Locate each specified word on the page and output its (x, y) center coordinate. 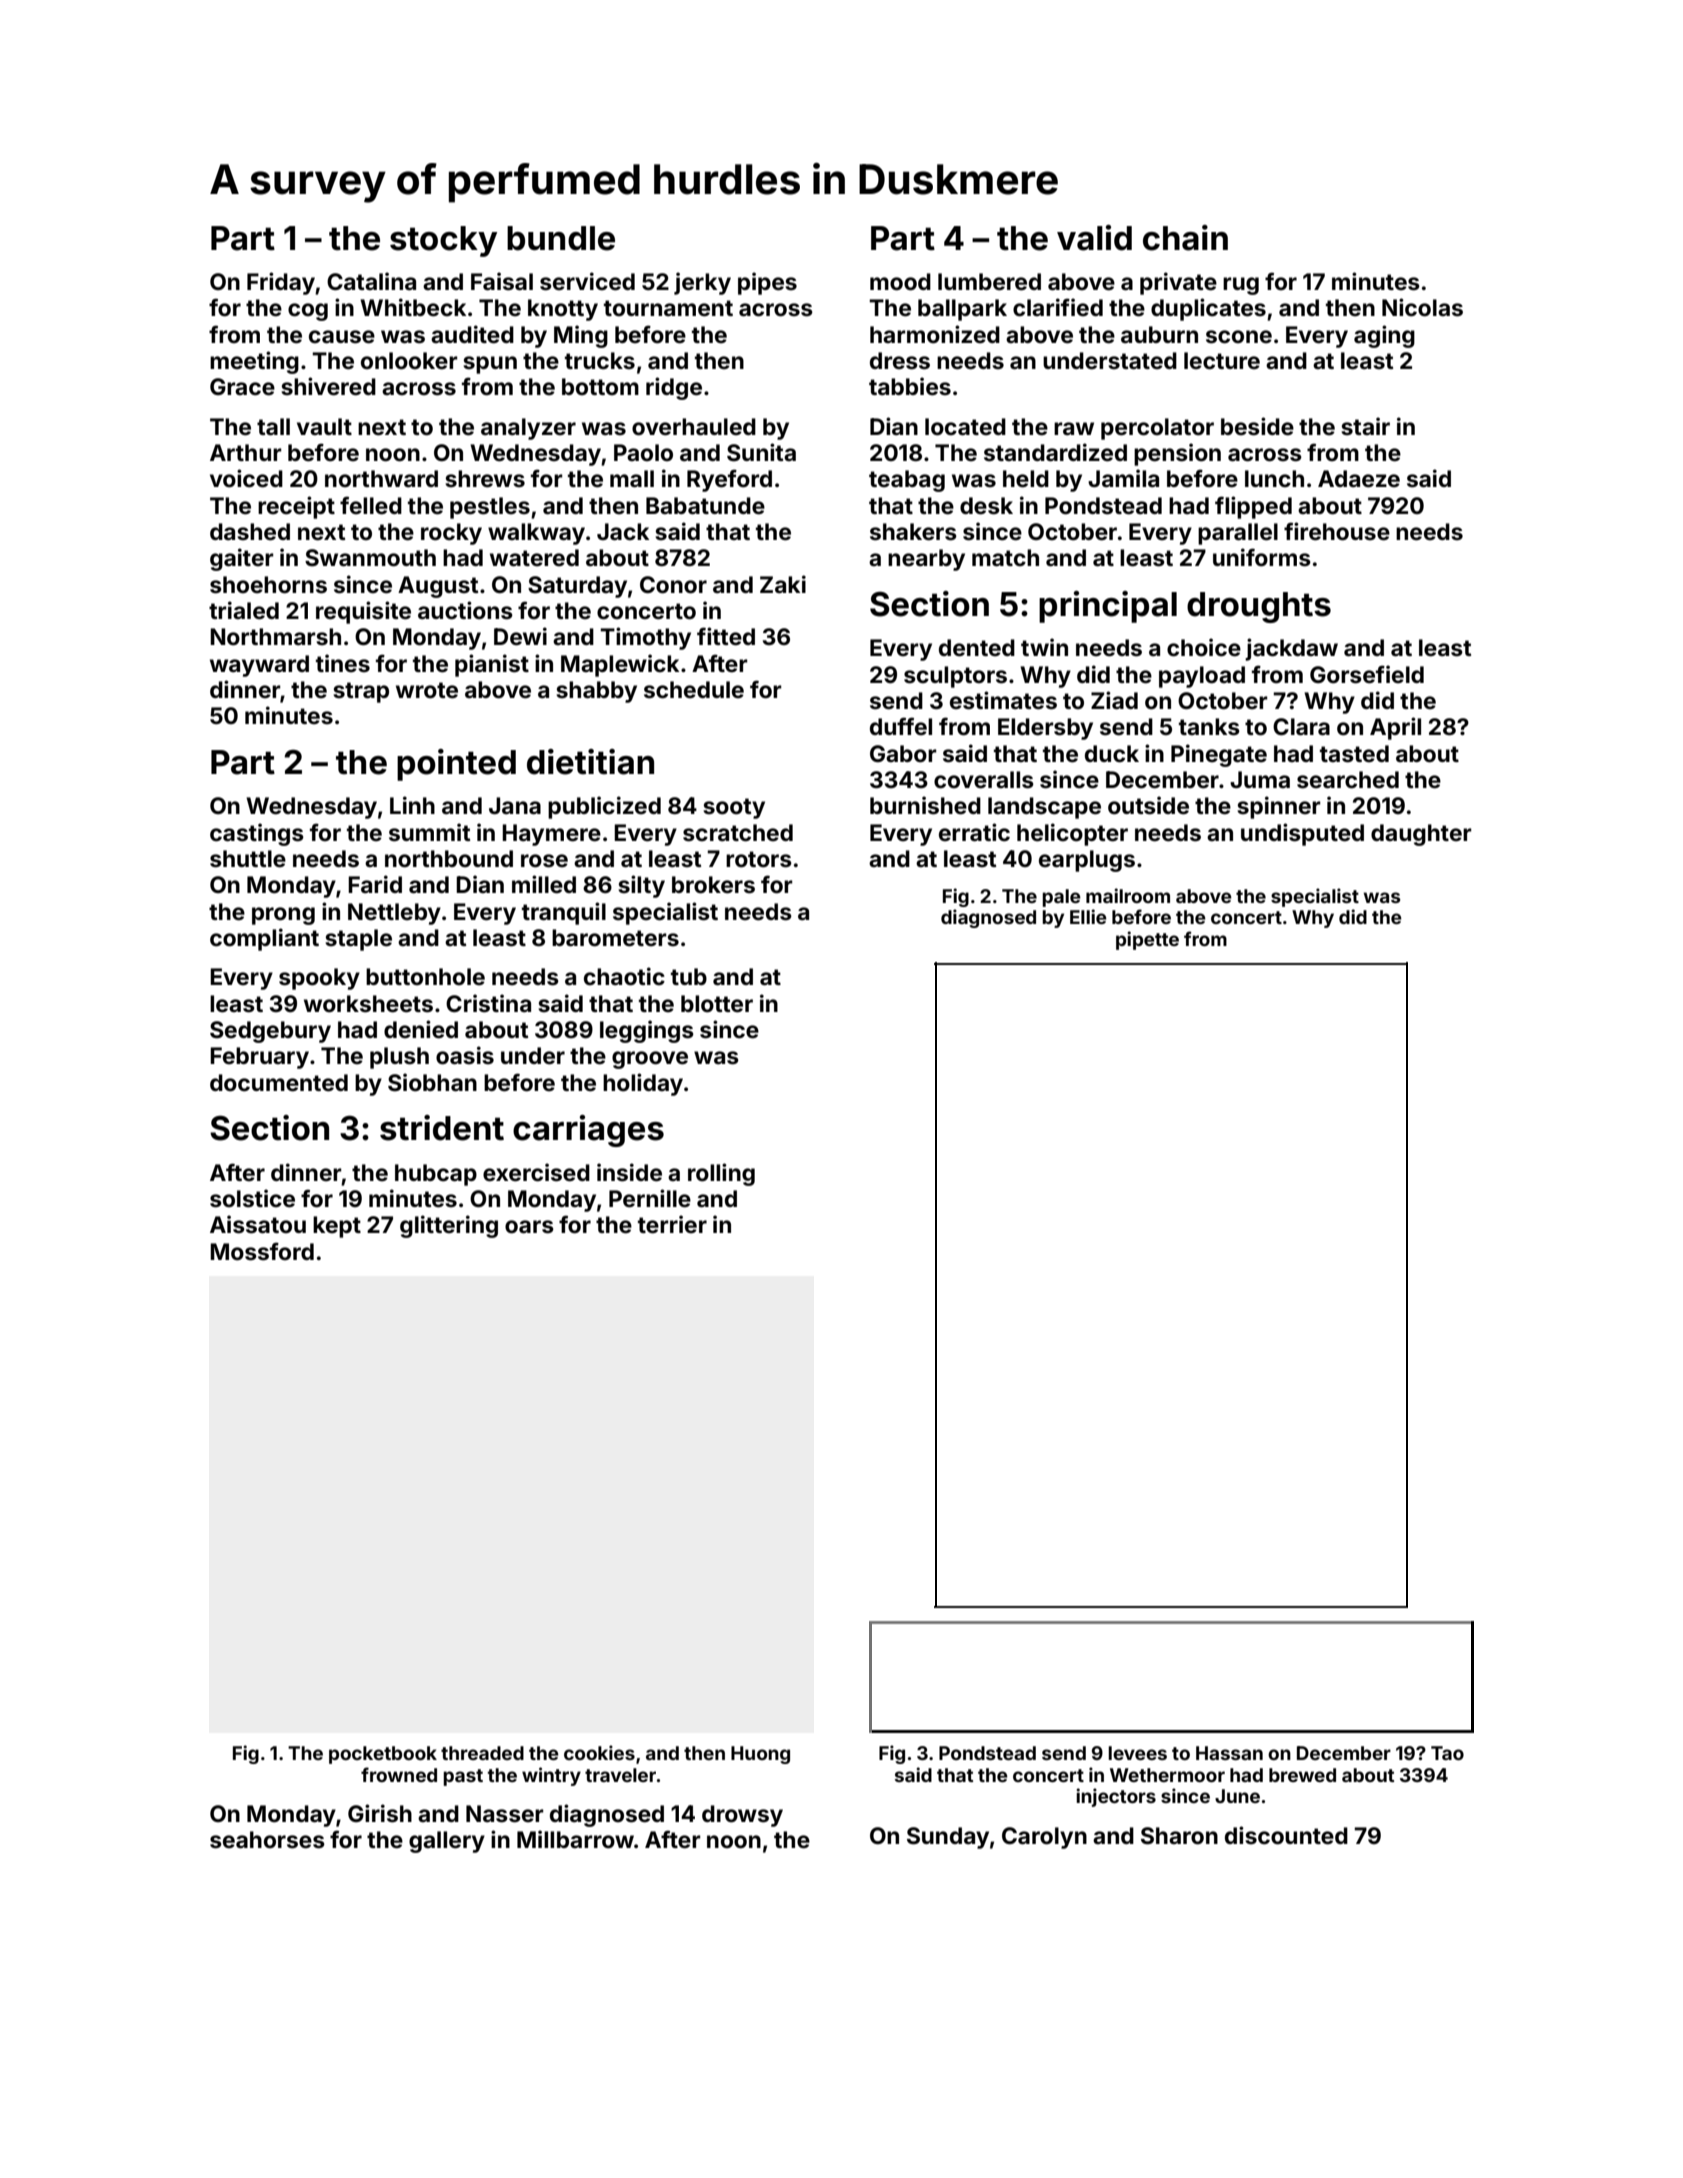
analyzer (528, 429)
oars (529, 1227)
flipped (1253, 507)
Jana (515, 806)
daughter (1421, 835)
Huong (760, 1755)
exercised (536, 1172)
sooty (734, 808)
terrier (672, 1224)
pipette (1147, 940)
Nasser (505, 1814)
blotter (717, 1004)
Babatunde (705, 506)
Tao (1447, 1753)
